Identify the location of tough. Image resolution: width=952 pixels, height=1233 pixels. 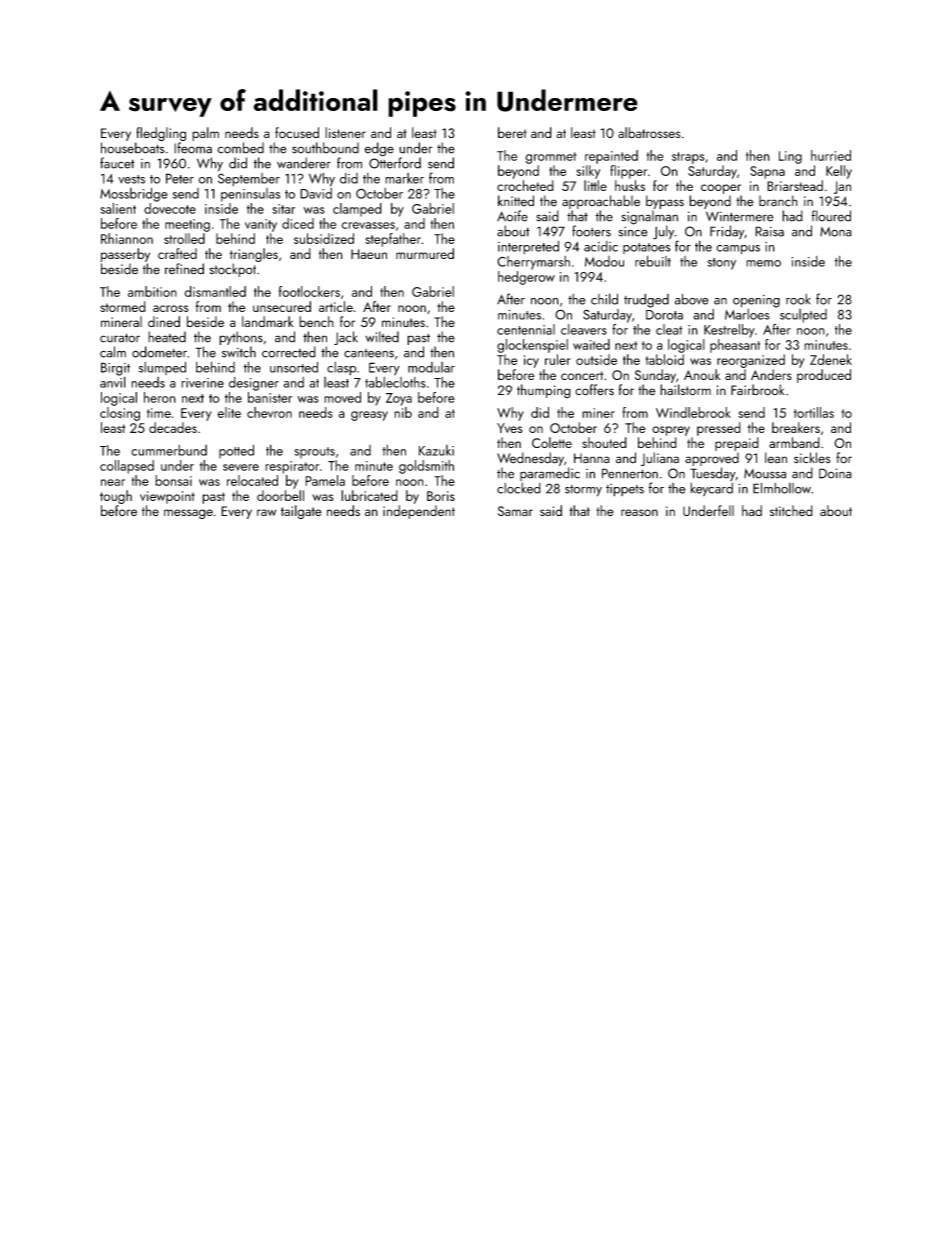
(116, 497).
